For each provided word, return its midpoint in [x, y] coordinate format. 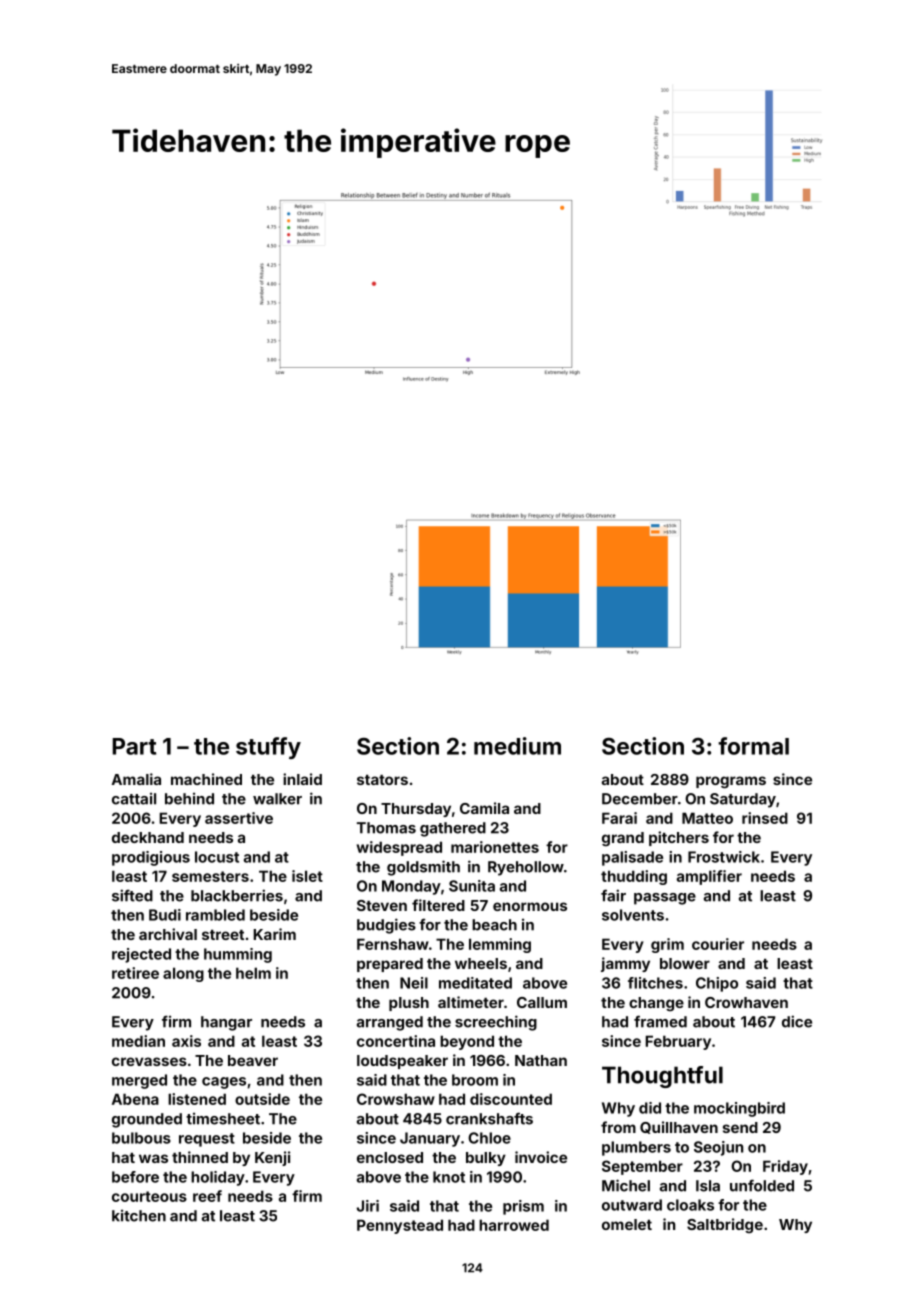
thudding [634, 877]
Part [134, 746]
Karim [274, 934]
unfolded [762, 1185]
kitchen [139, 1215]
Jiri [368, 1206]
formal [753, 746]
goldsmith [423, 868]
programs [731, 782]
